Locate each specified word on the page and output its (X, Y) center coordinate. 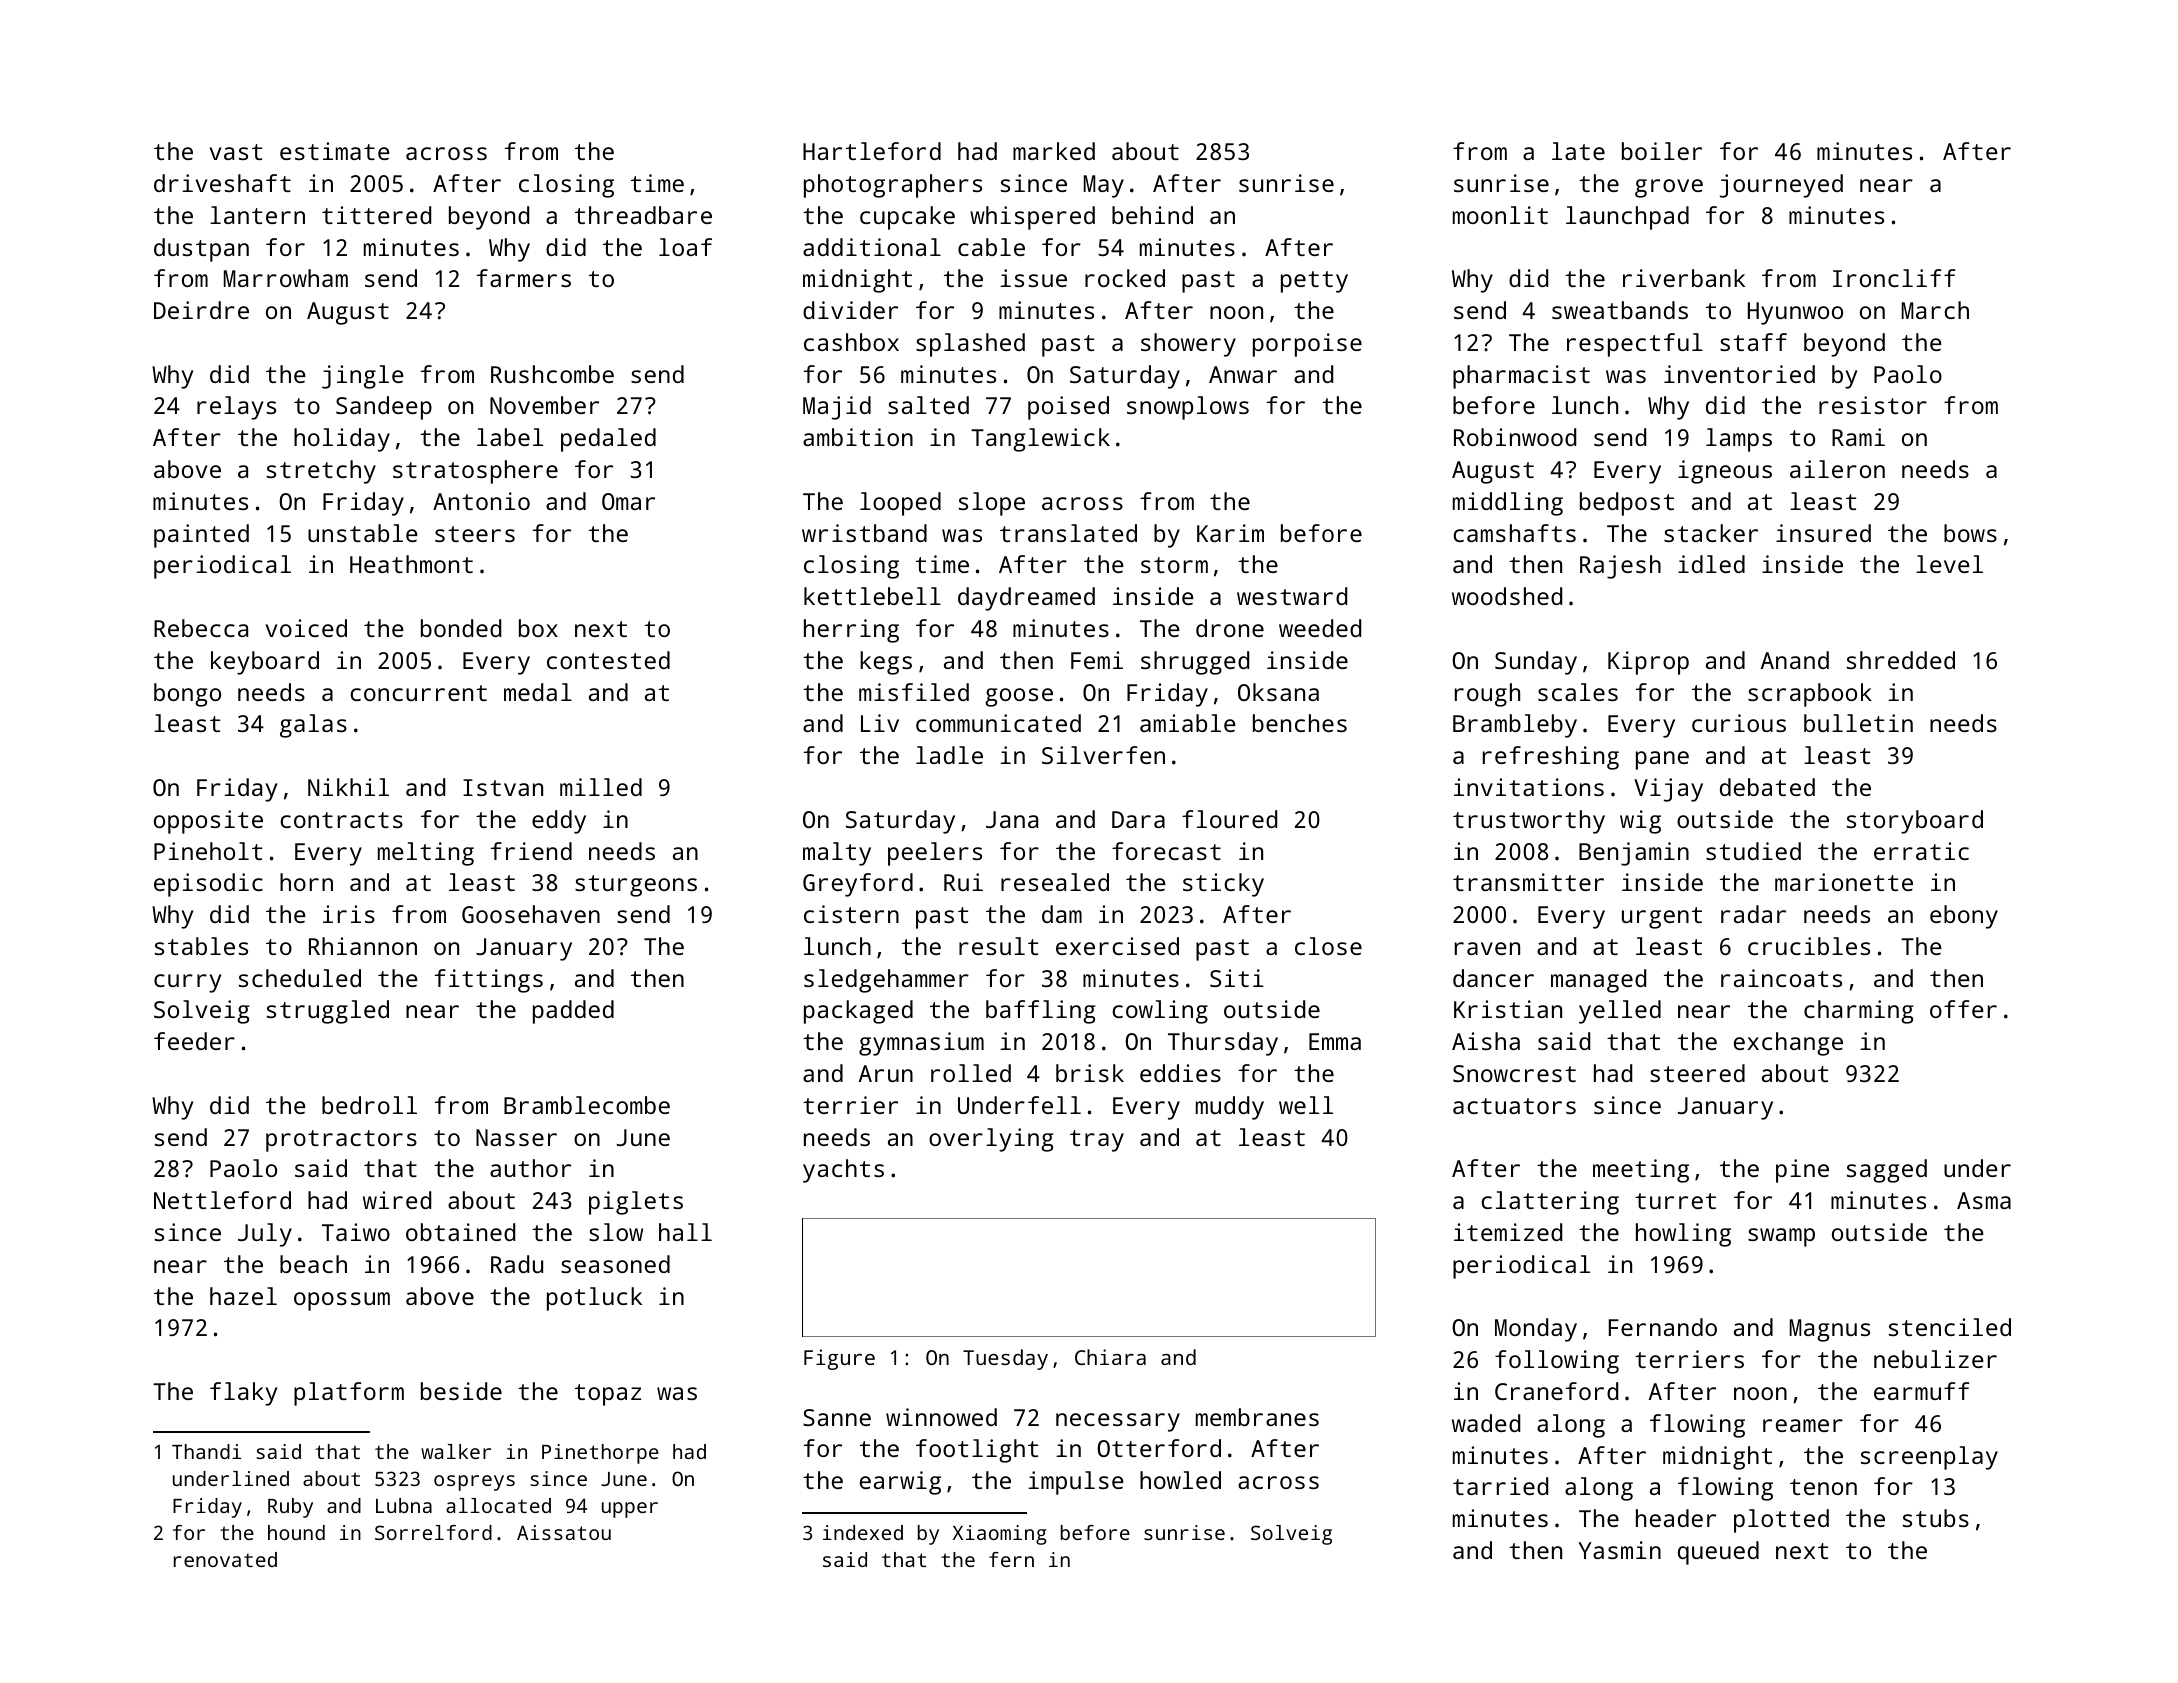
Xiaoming (1000, 1535)
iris (349, 914)
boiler (1662, 151)
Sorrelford (433, 1532)
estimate (335, 151)
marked (1054, 151)
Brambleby (1515, 726)
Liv (880, 723)
